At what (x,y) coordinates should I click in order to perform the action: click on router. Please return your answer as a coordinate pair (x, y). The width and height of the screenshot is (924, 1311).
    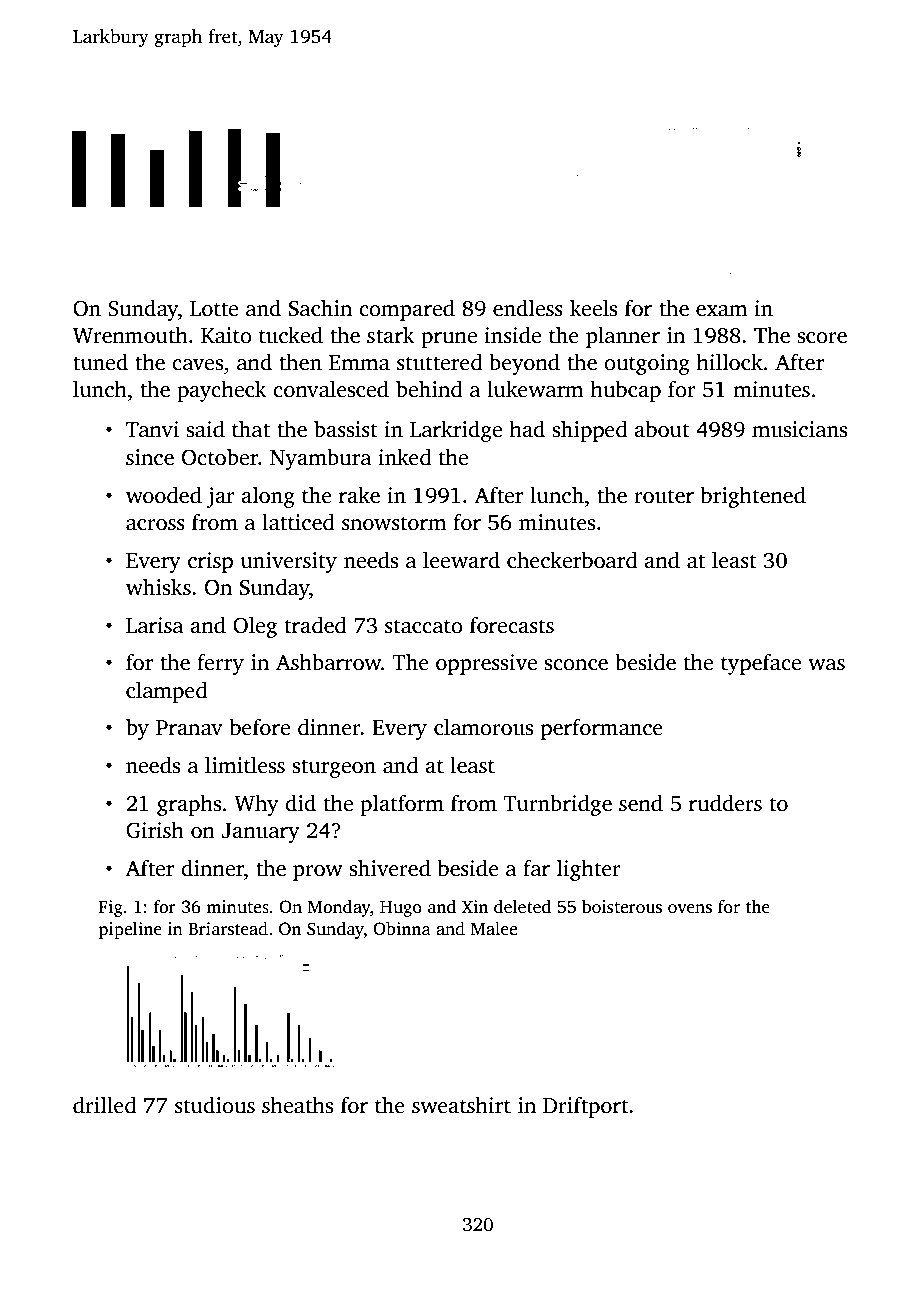
    Looking at the image, I should click on (664, 496).
